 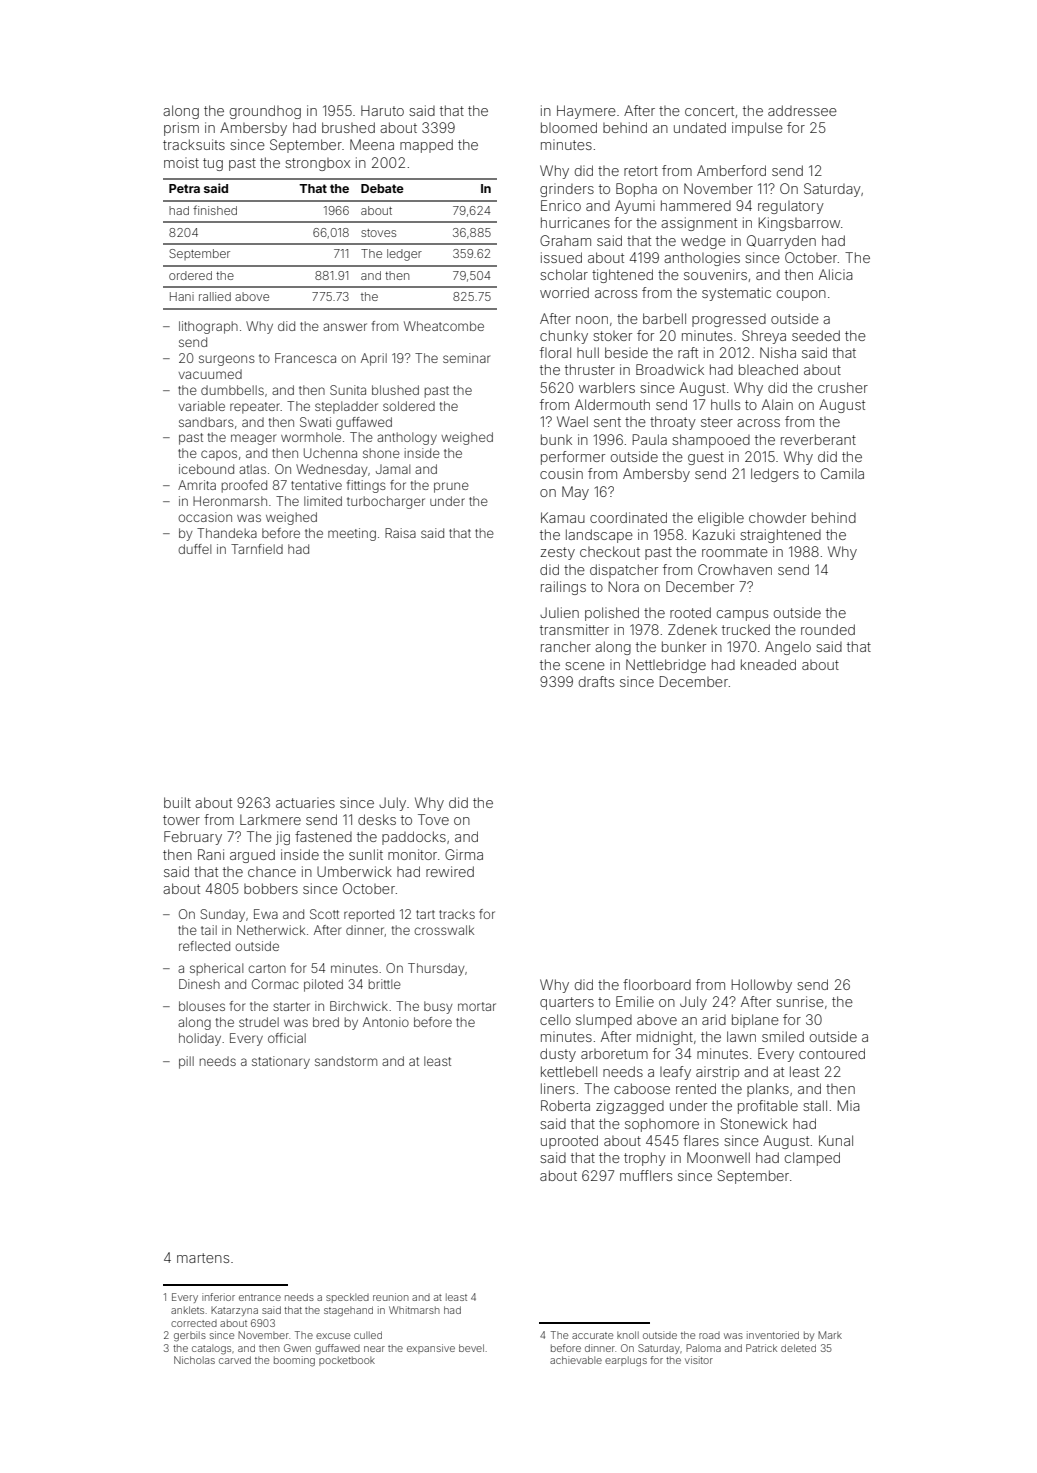 What do you see at coordinates (235, 1360) in the screenshot?
I see `carved` at bounding box center [235, 1360].
